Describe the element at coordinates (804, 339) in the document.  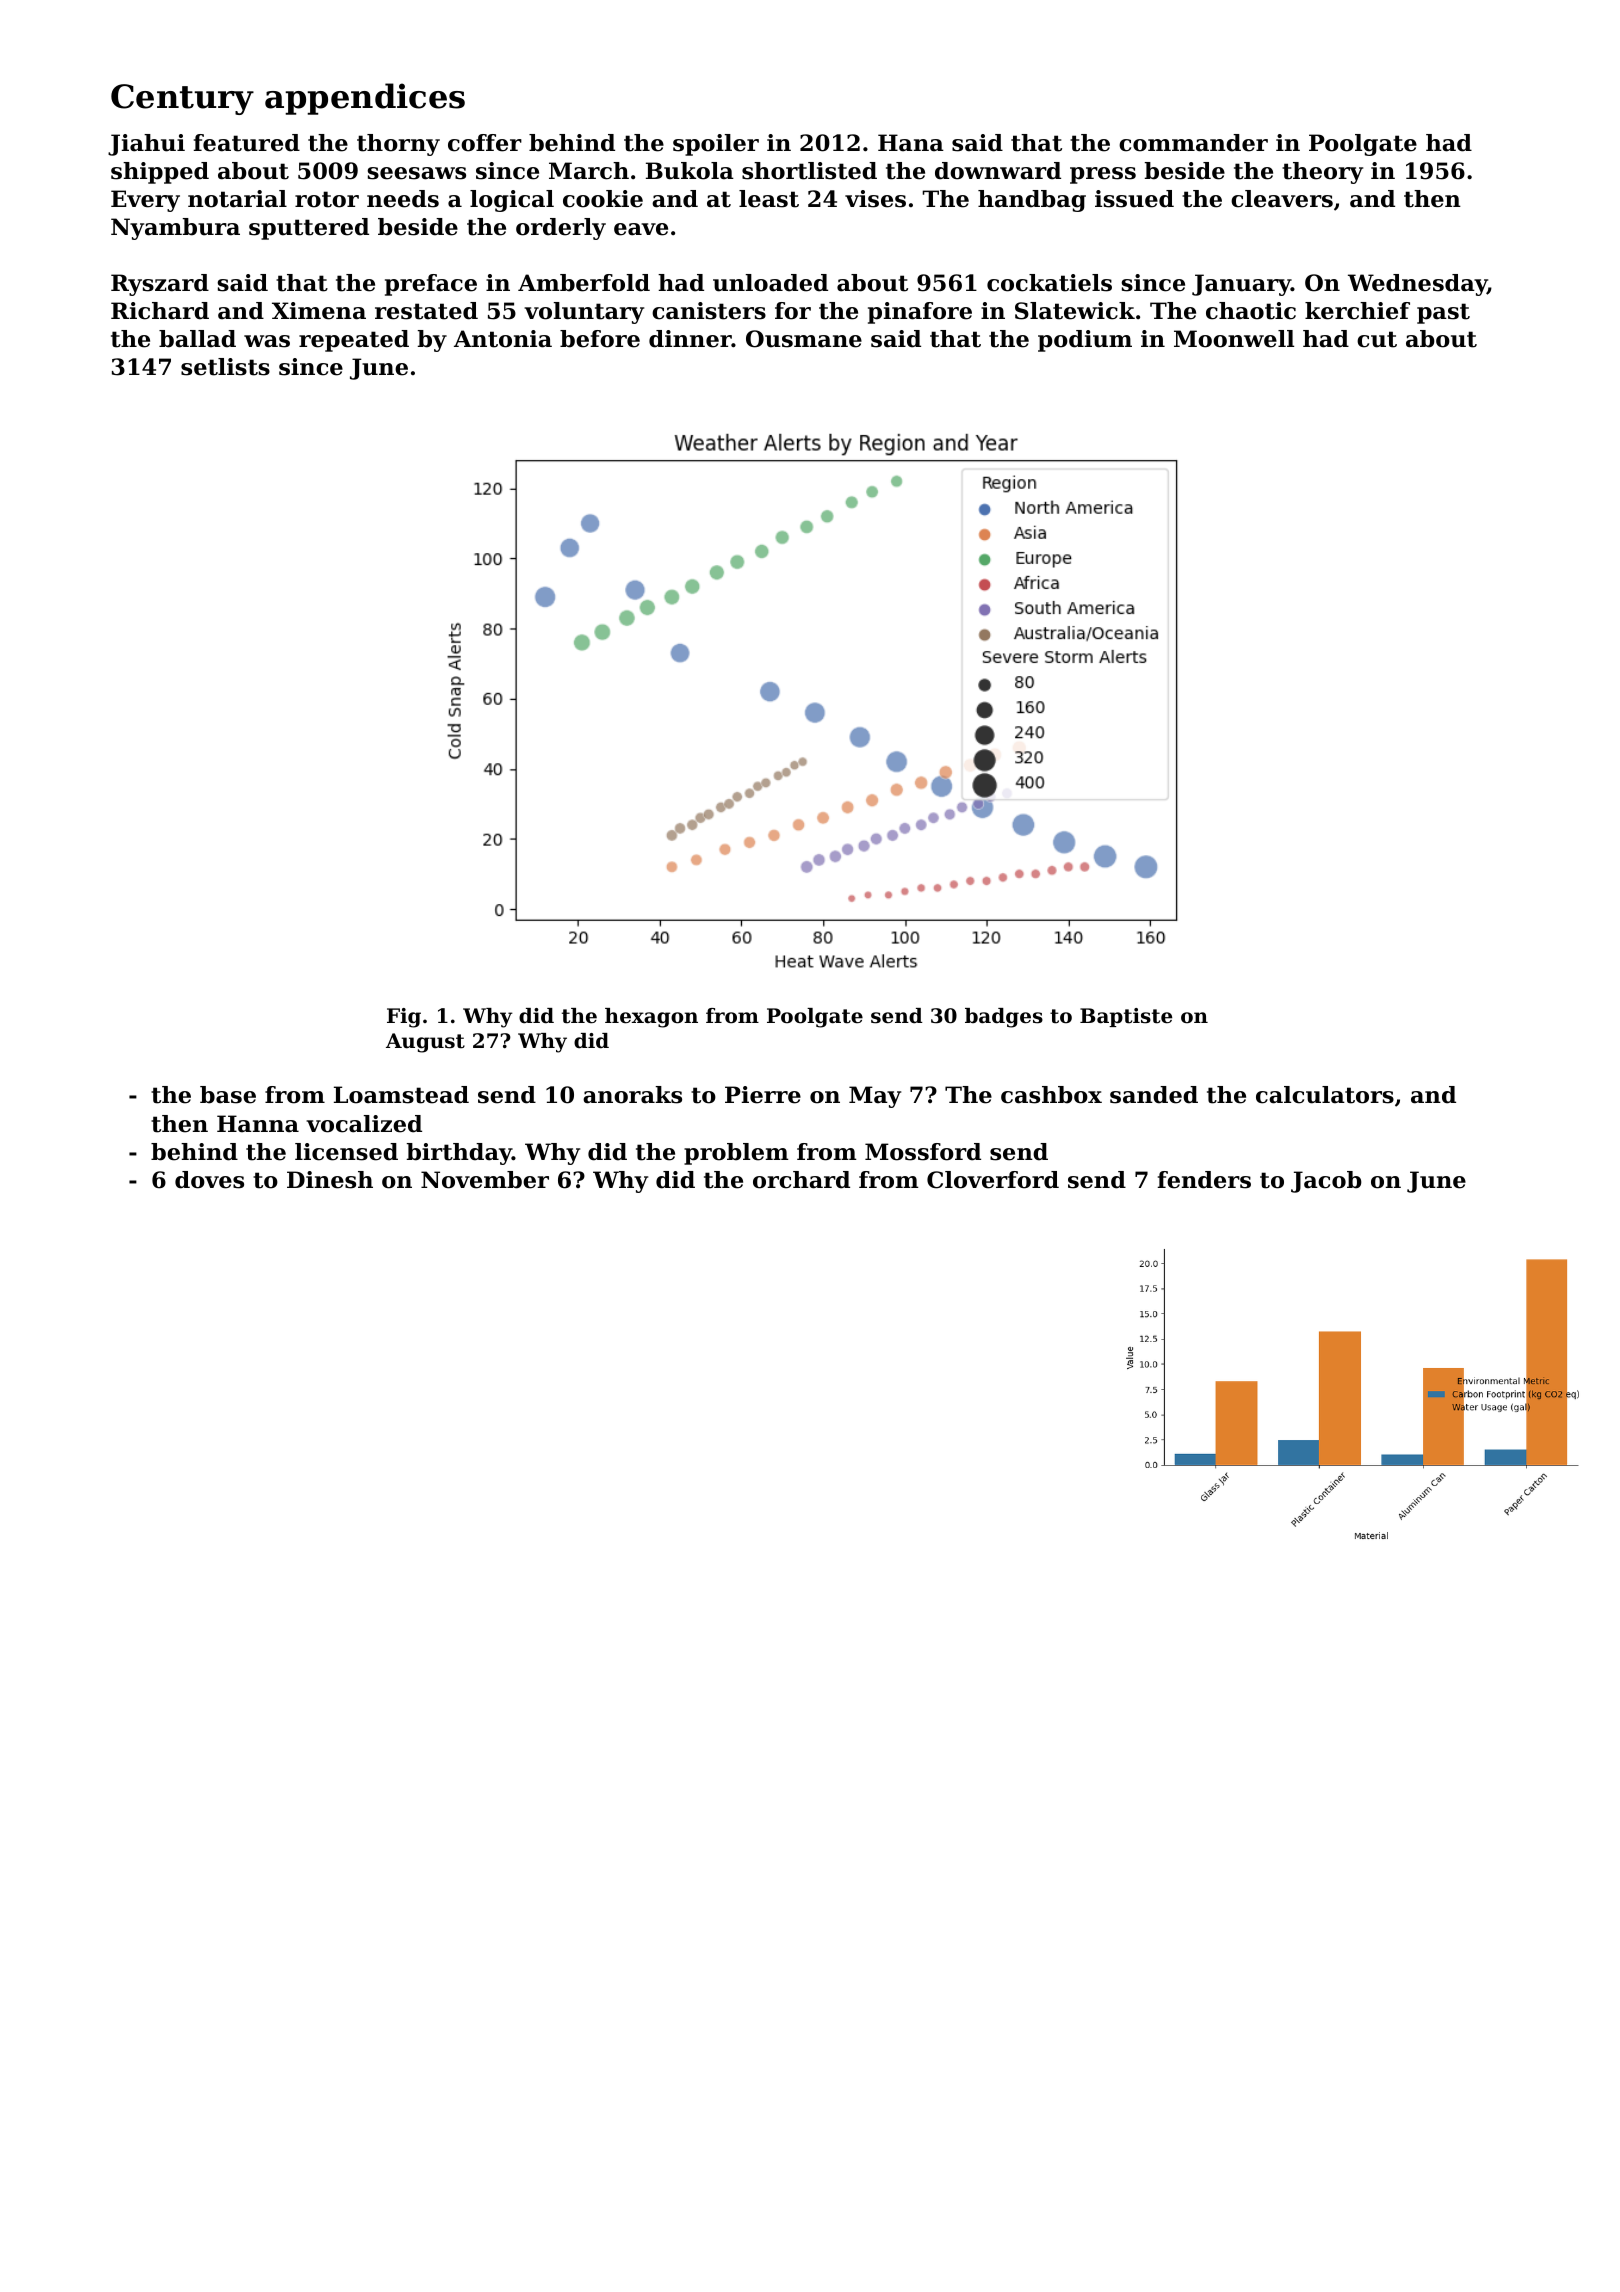
I see `Ousmane` at that location.
